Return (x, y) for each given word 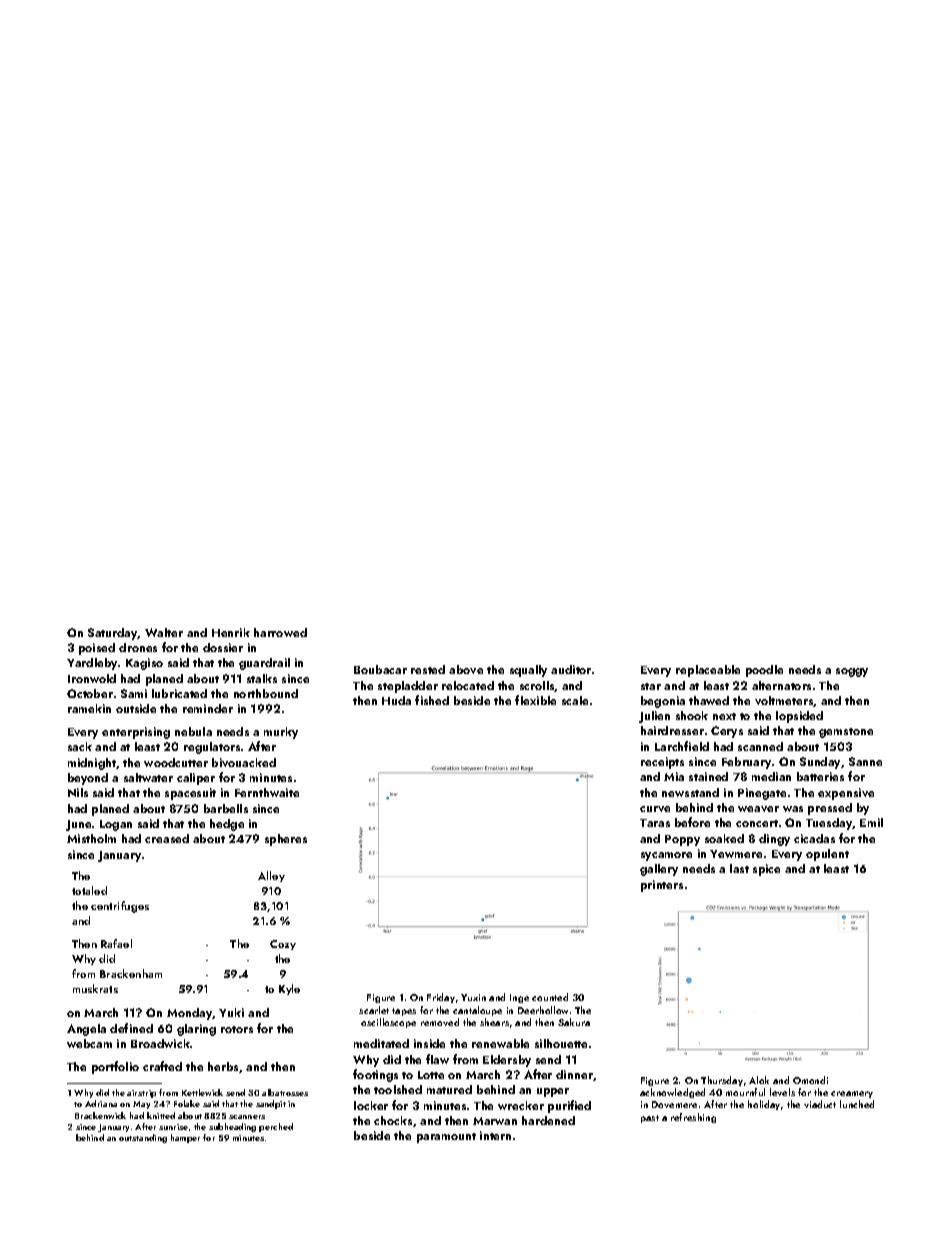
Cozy (283, 945)
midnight (92, 764)
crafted (162, 1066)
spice (766, 870)
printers (662, 886)
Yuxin (473, 997)
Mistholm (91, 838)
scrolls (537, 686)
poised (97, 649)
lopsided (799, 717)
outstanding (143, 1138)
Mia (674, 776)
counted (550, 997)
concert (757, 823)
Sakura (574, 1022)
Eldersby (507, 1061)
